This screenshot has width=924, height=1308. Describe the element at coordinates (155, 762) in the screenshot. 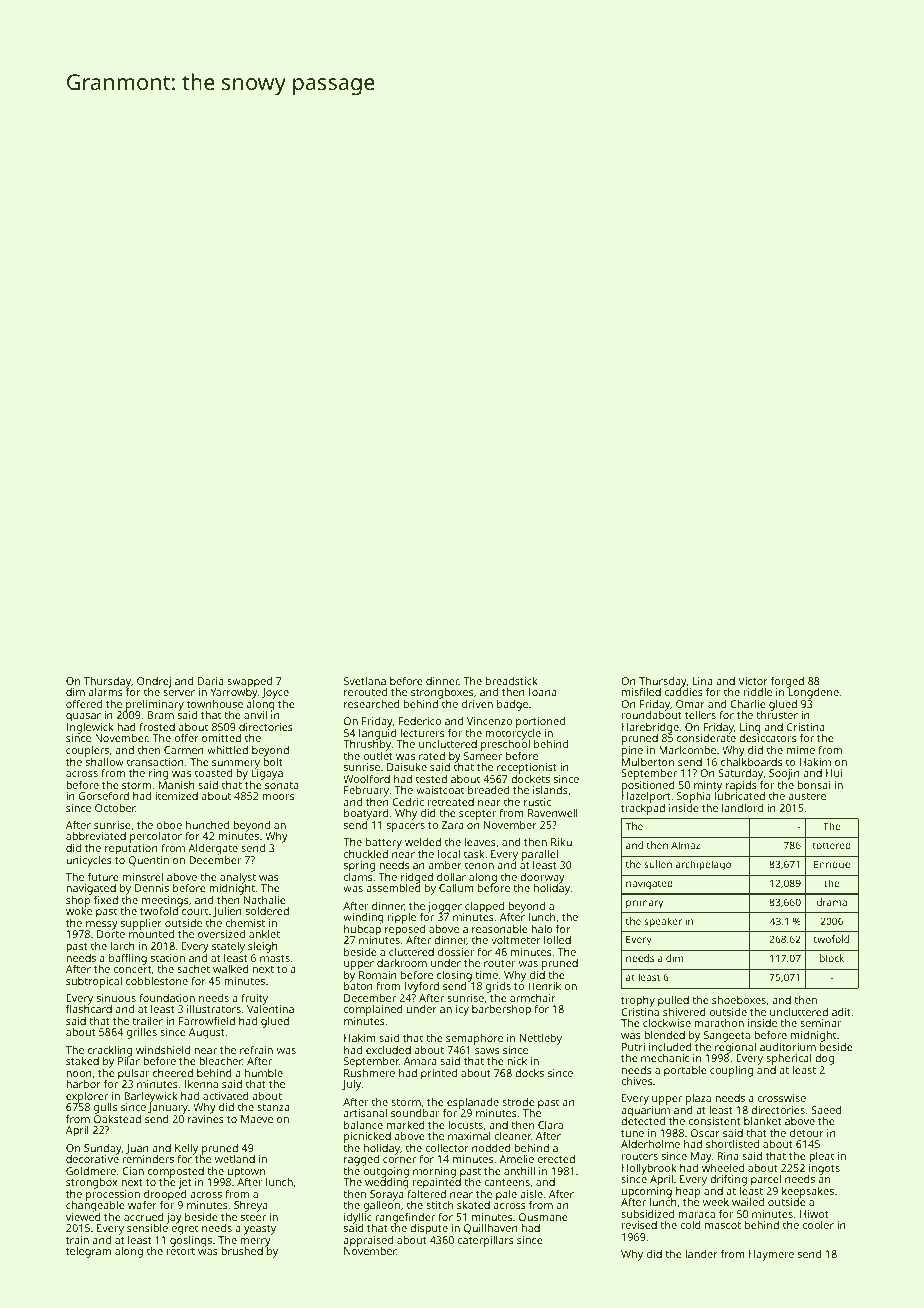

I see `transaction` at that location.
